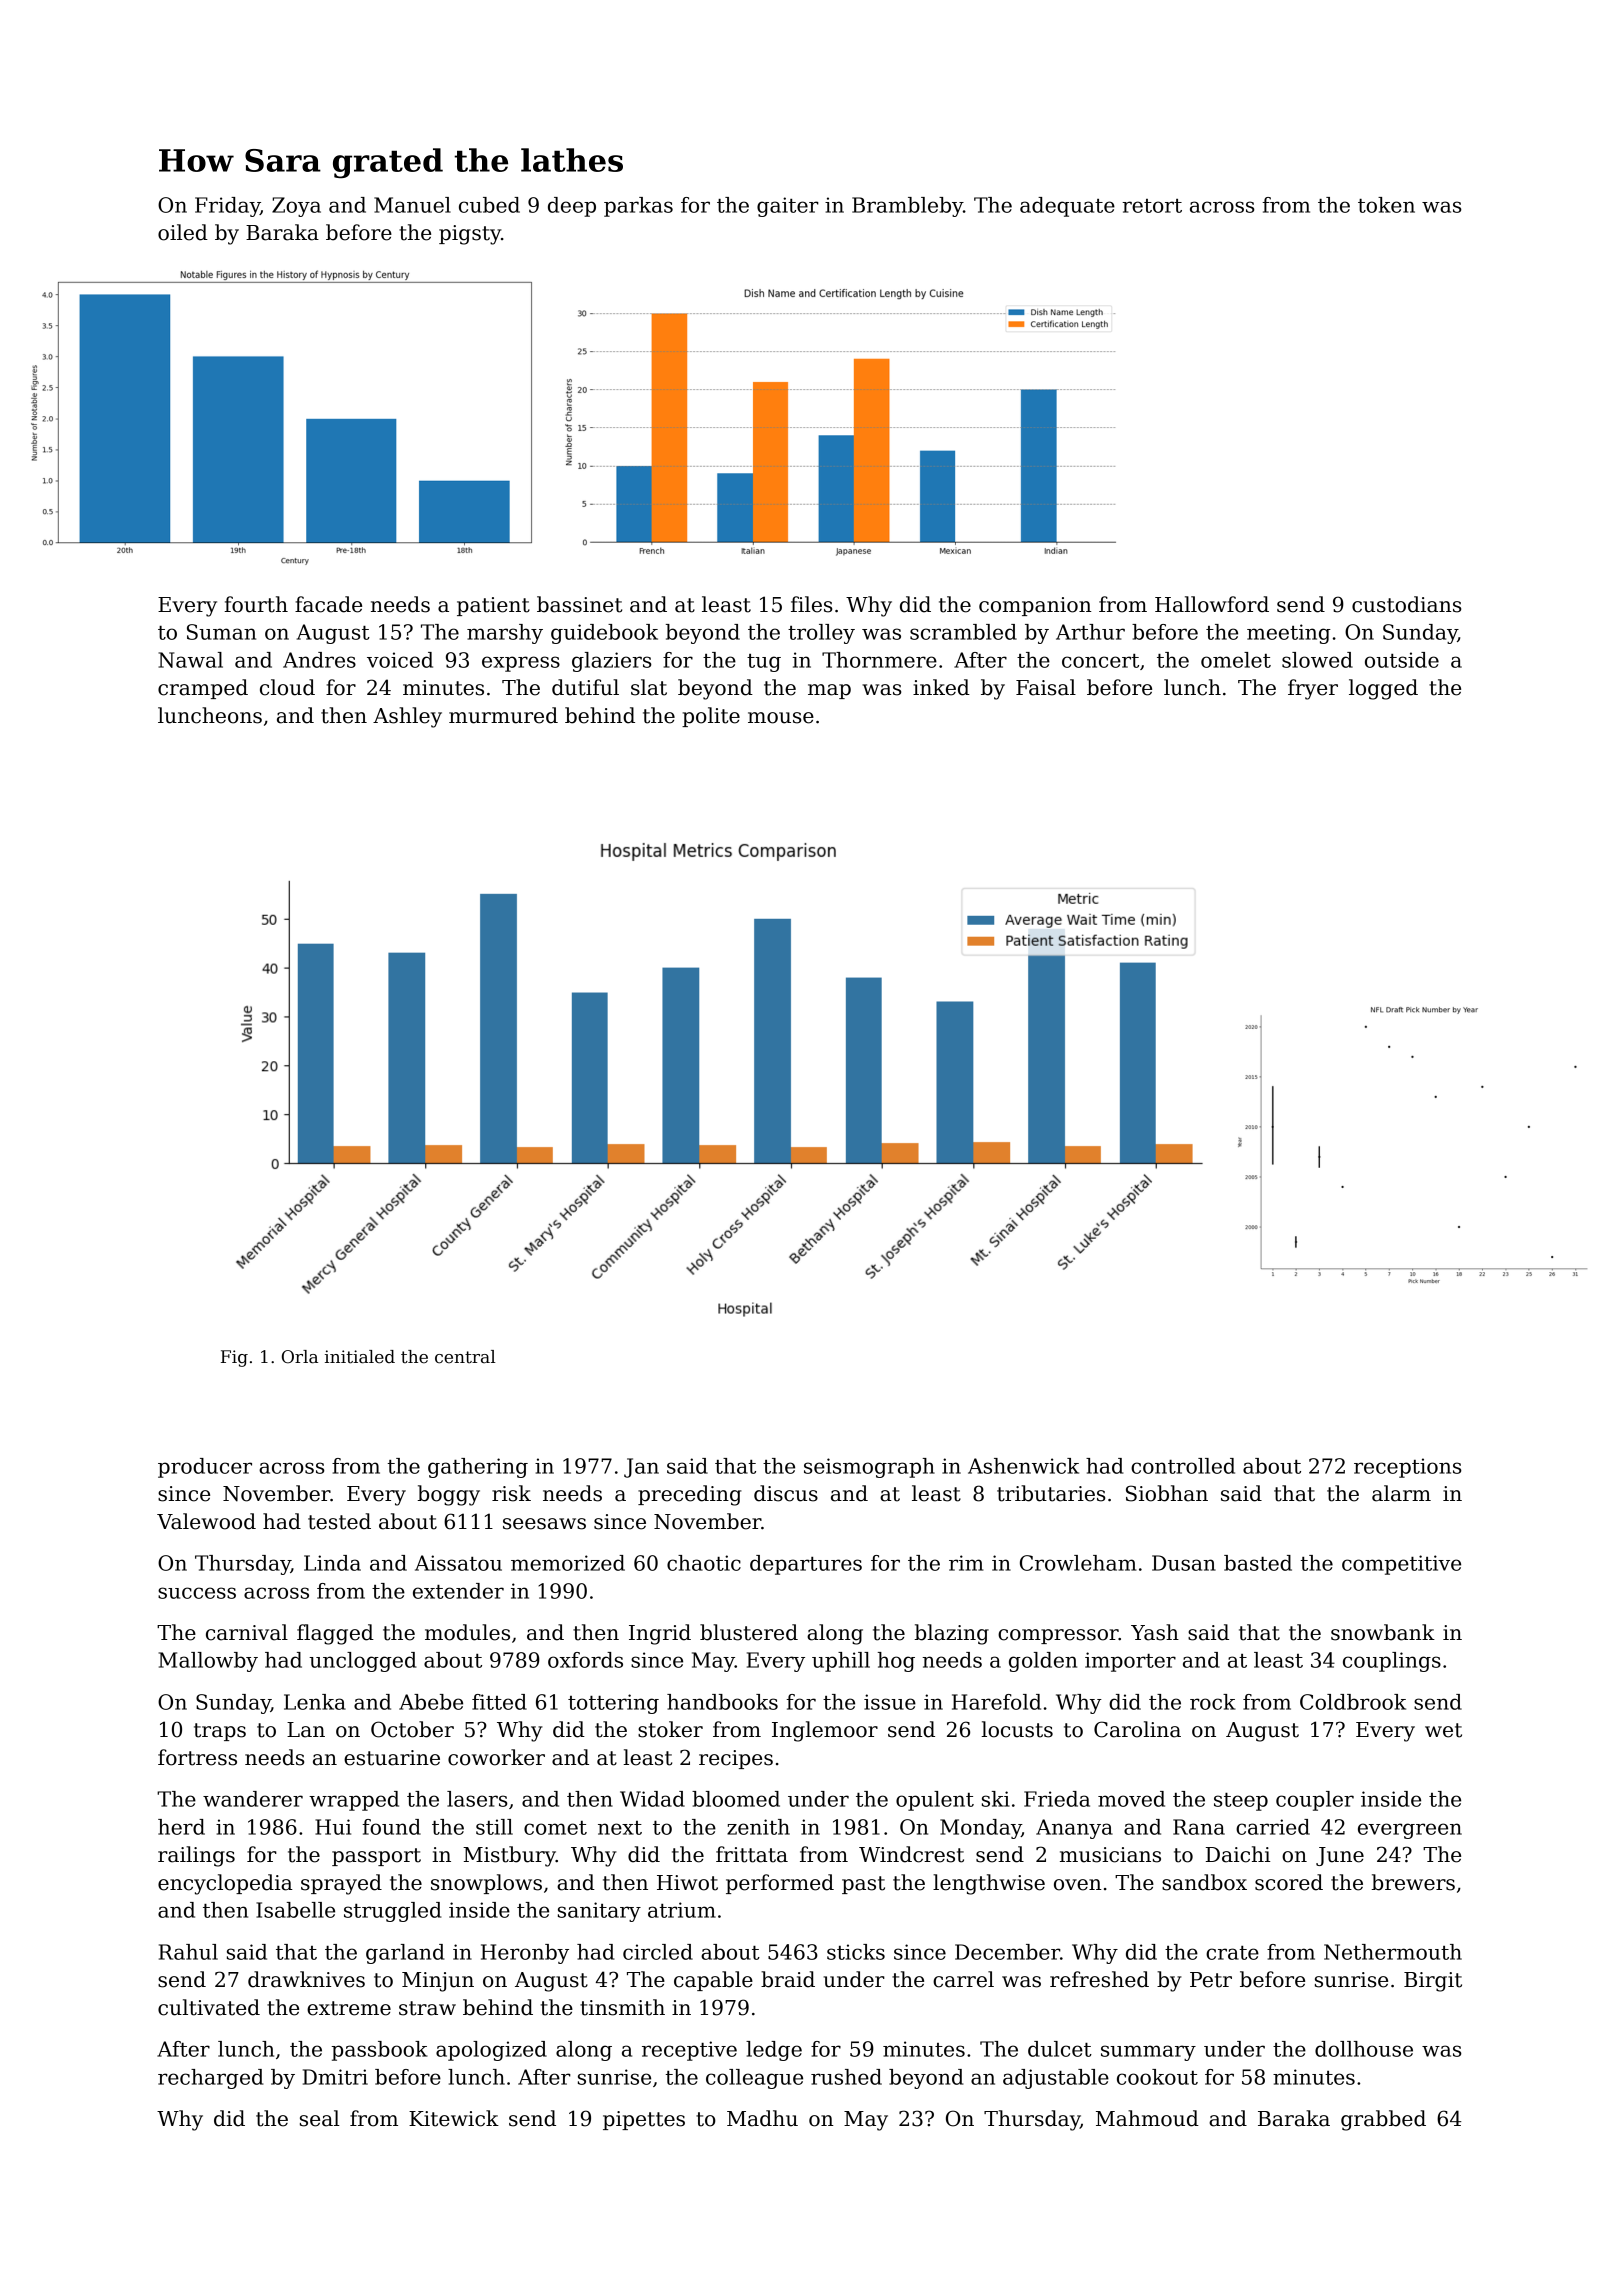 This page has height=2292, width=1620. Describe the element at coordinates (412, 205) in the page. I see `Manuel` at that location.
